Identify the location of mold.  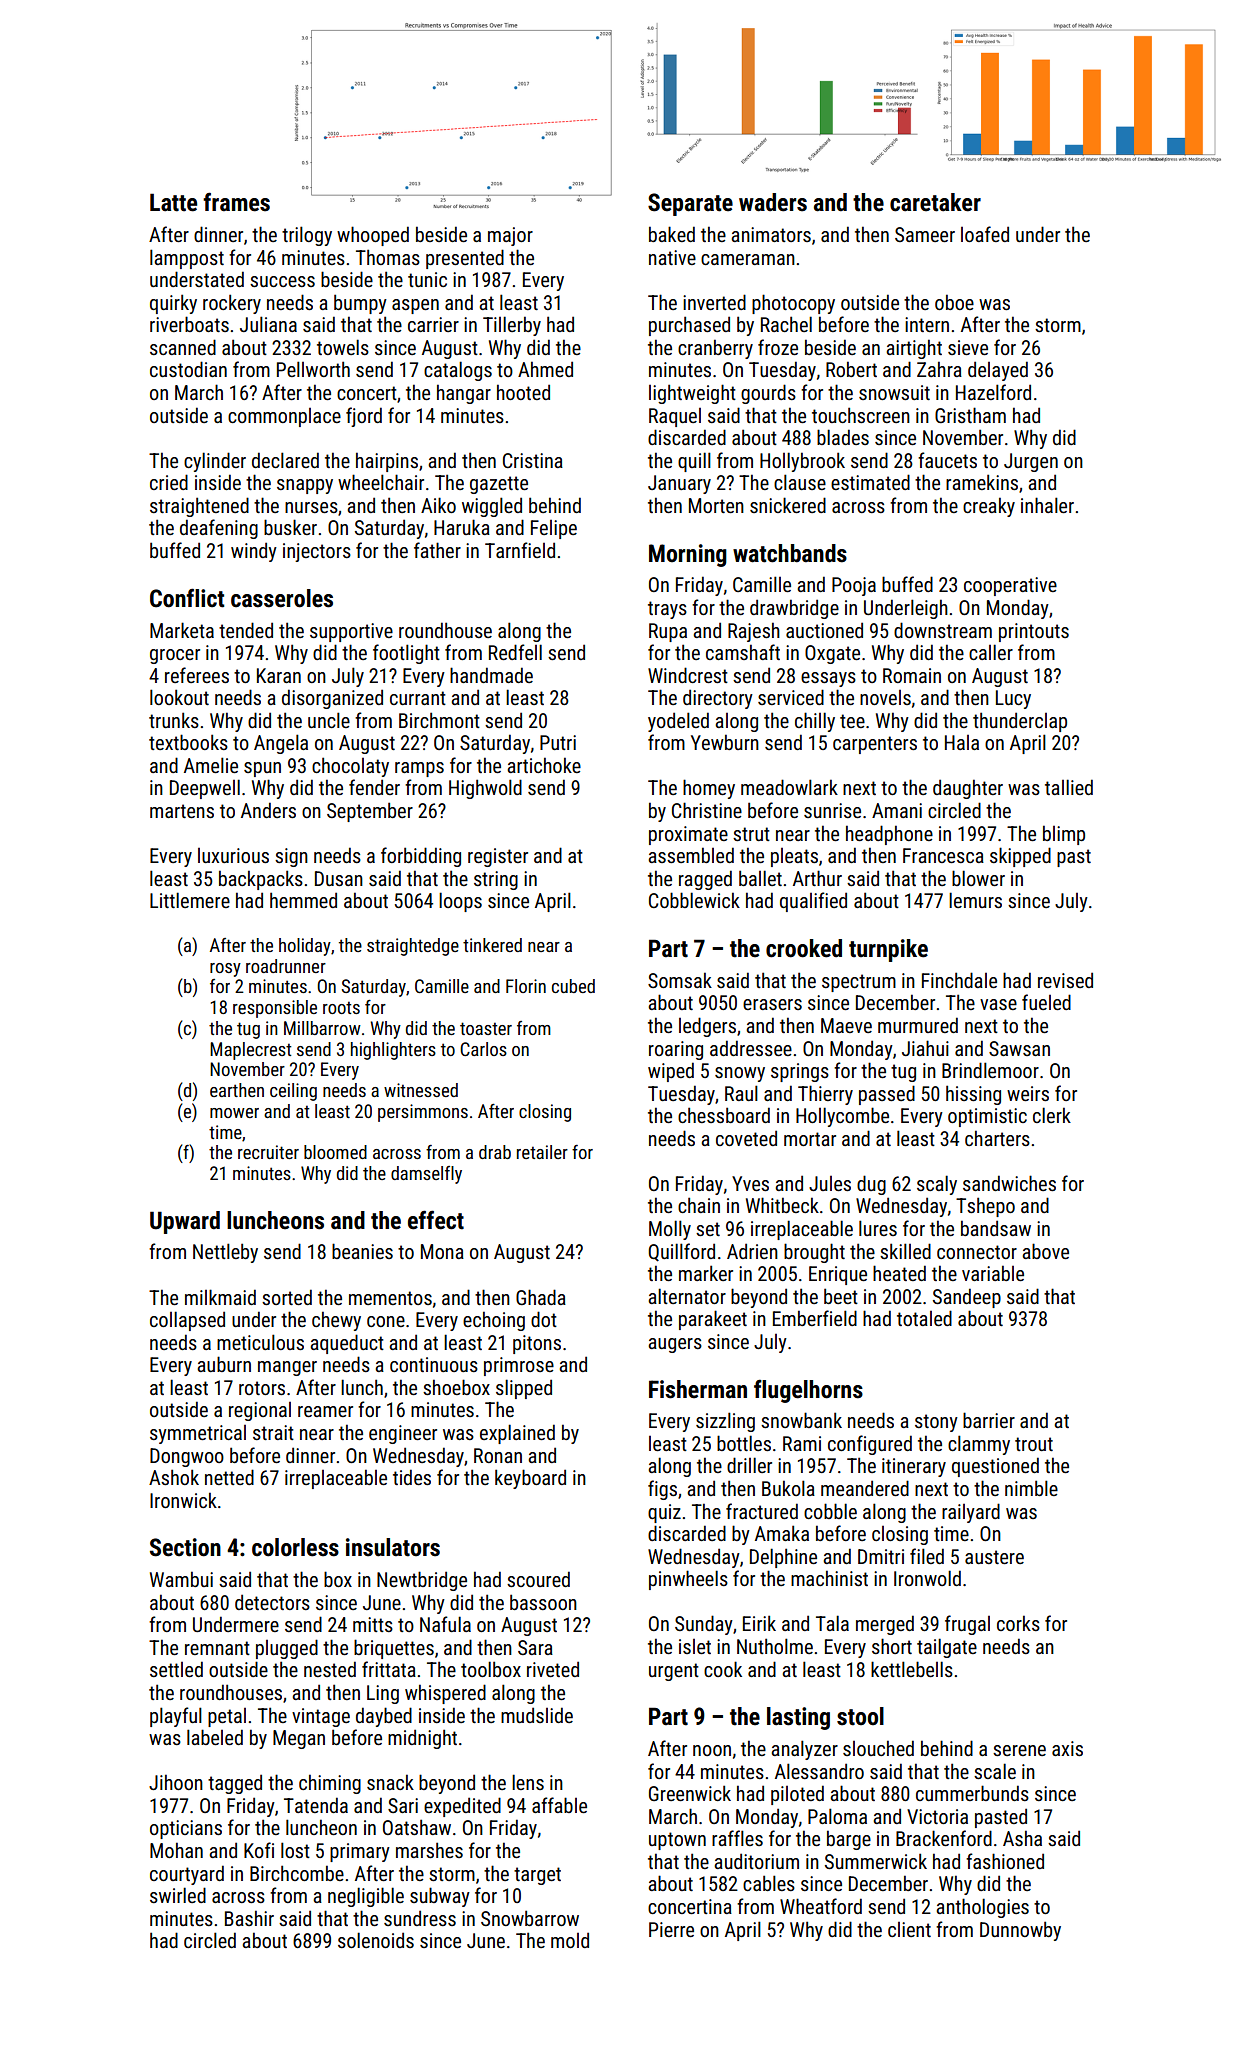
(570, 1940).
